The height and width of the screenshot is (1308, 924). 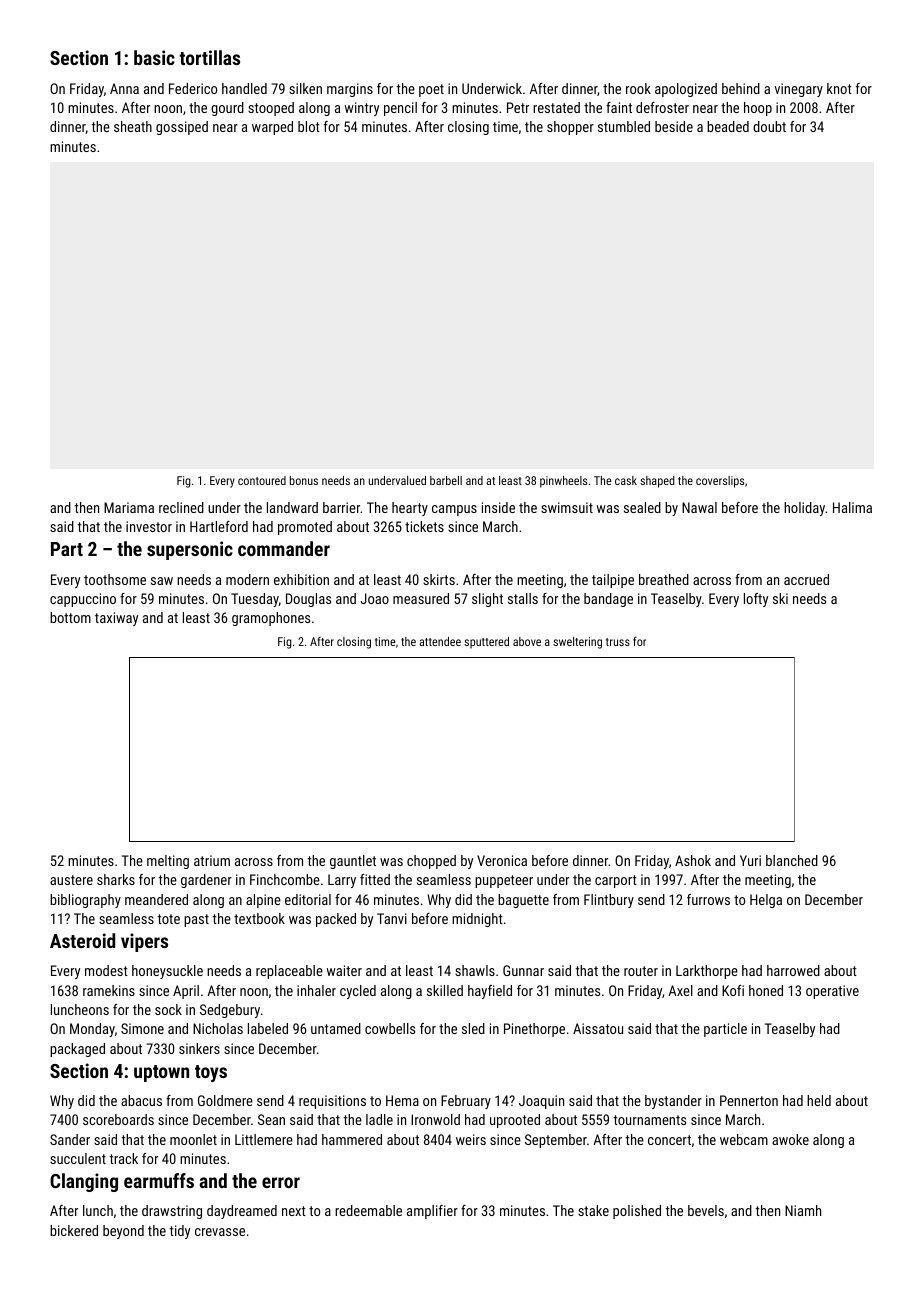 What do you see at coordinates (262, 480) in the screenshot?
I see `contoured` at bounding box center [262, 480].
